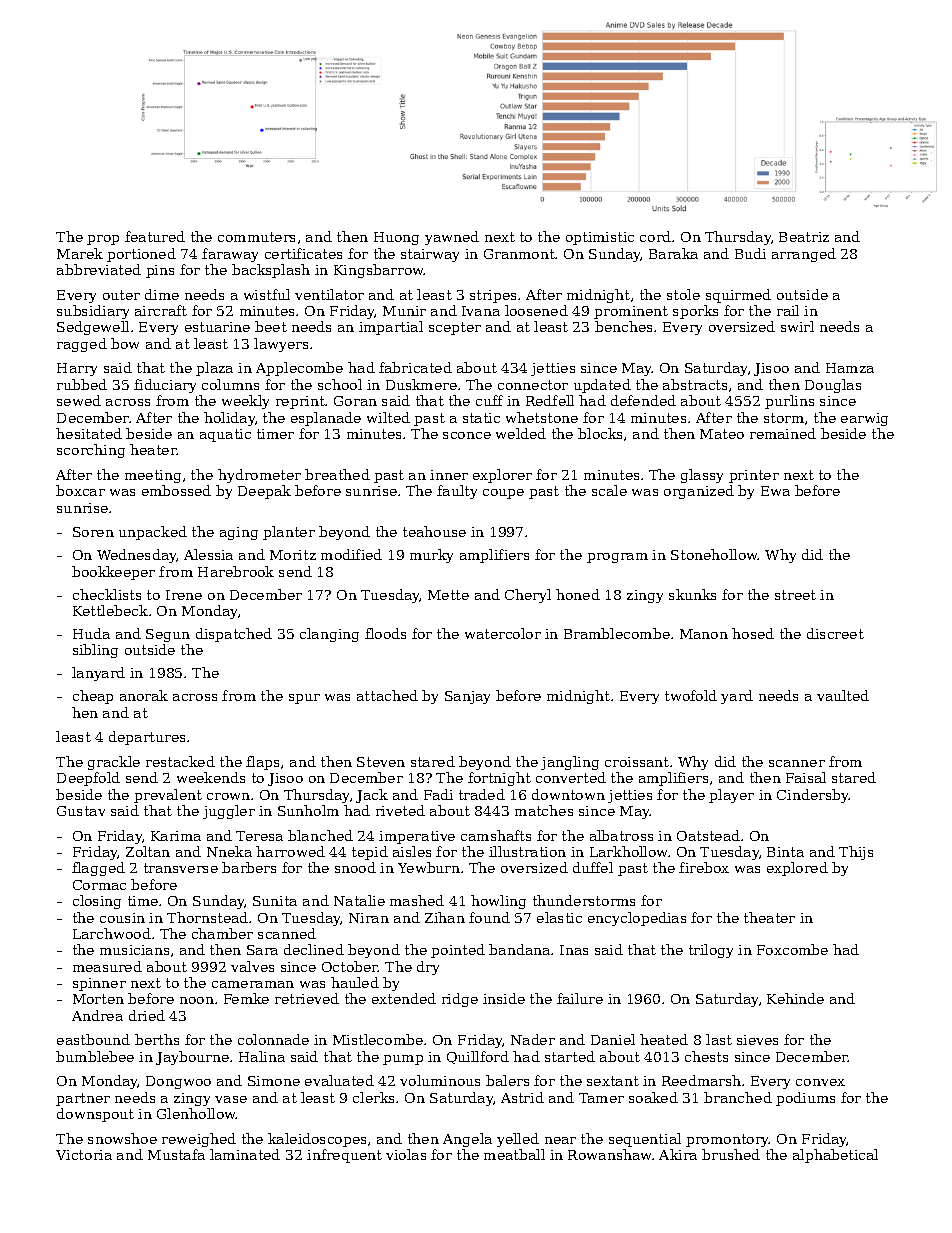 Image resolution: width=952 pixels, height=1233 pixels. What do you see at coordinates (452, 238) in the screenshot?
I see `yawned` at bounding box center [452, 238].
